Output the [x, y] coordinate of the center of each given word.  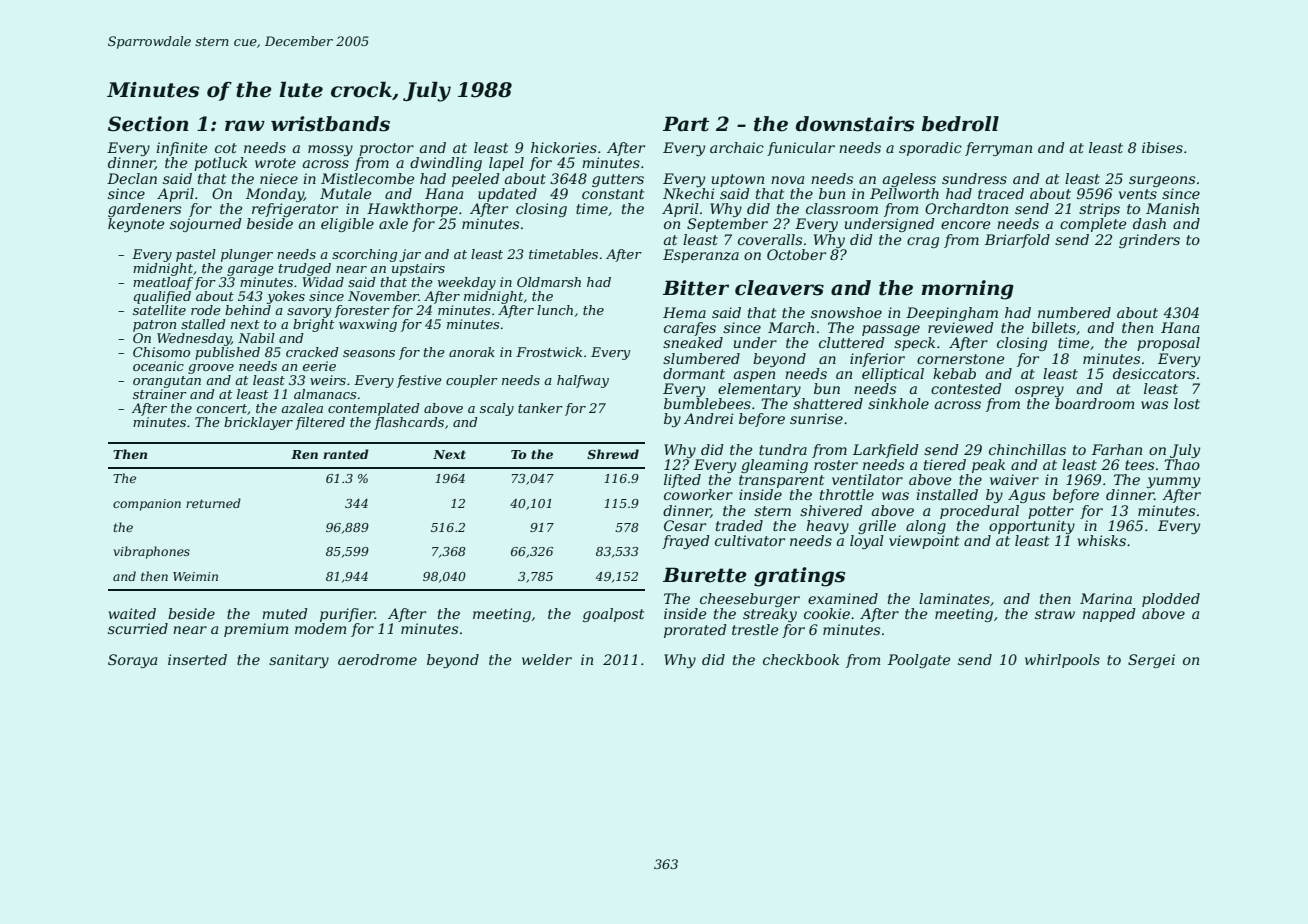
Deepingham [952, 314]
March [791, 327]
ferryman [998, 149]
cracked [312, 352]
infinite [182, 149]
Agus [1026, 496]
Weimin [195, 576]
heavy [827, 527]
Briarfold [1017, 241]
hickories [564, 147]
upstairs [418, 269]
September [727, 225]
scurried [138, 628]
